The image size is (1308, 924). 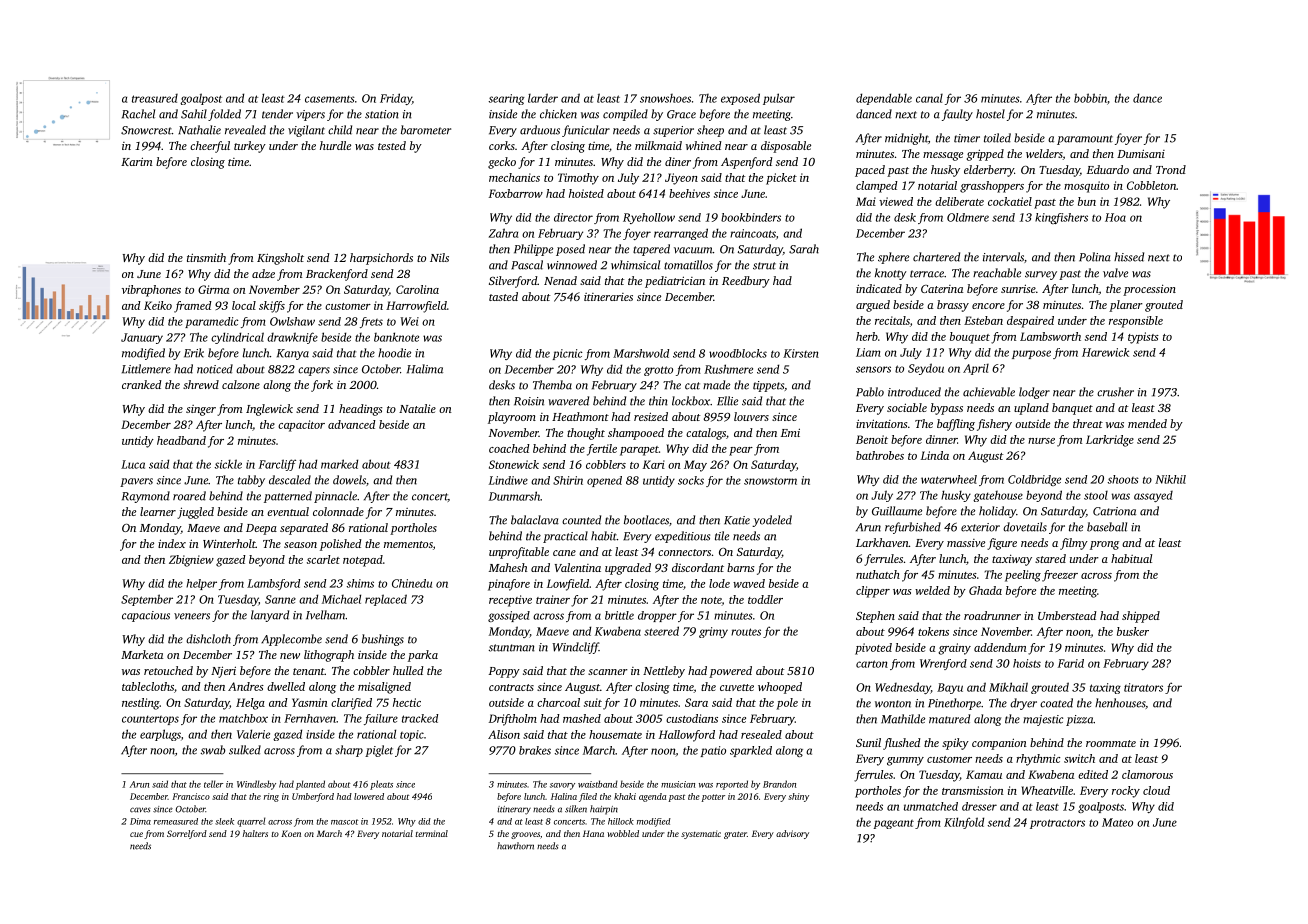 I want to click on larder, so click(x=543, y=98).
